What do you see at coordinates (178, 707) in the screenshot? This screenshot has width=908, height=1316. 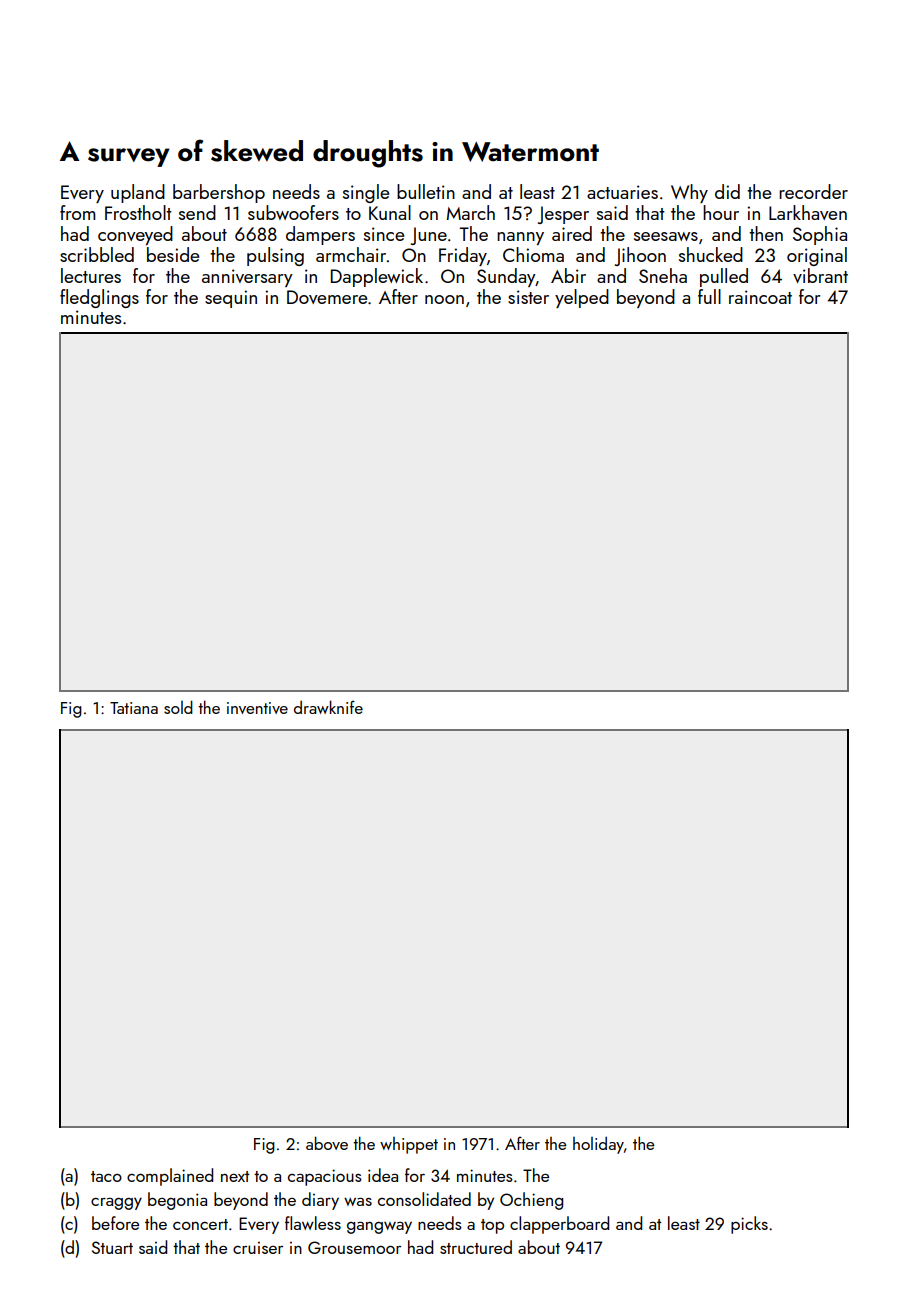 I see `sold` at bounding box center [178, 707].
